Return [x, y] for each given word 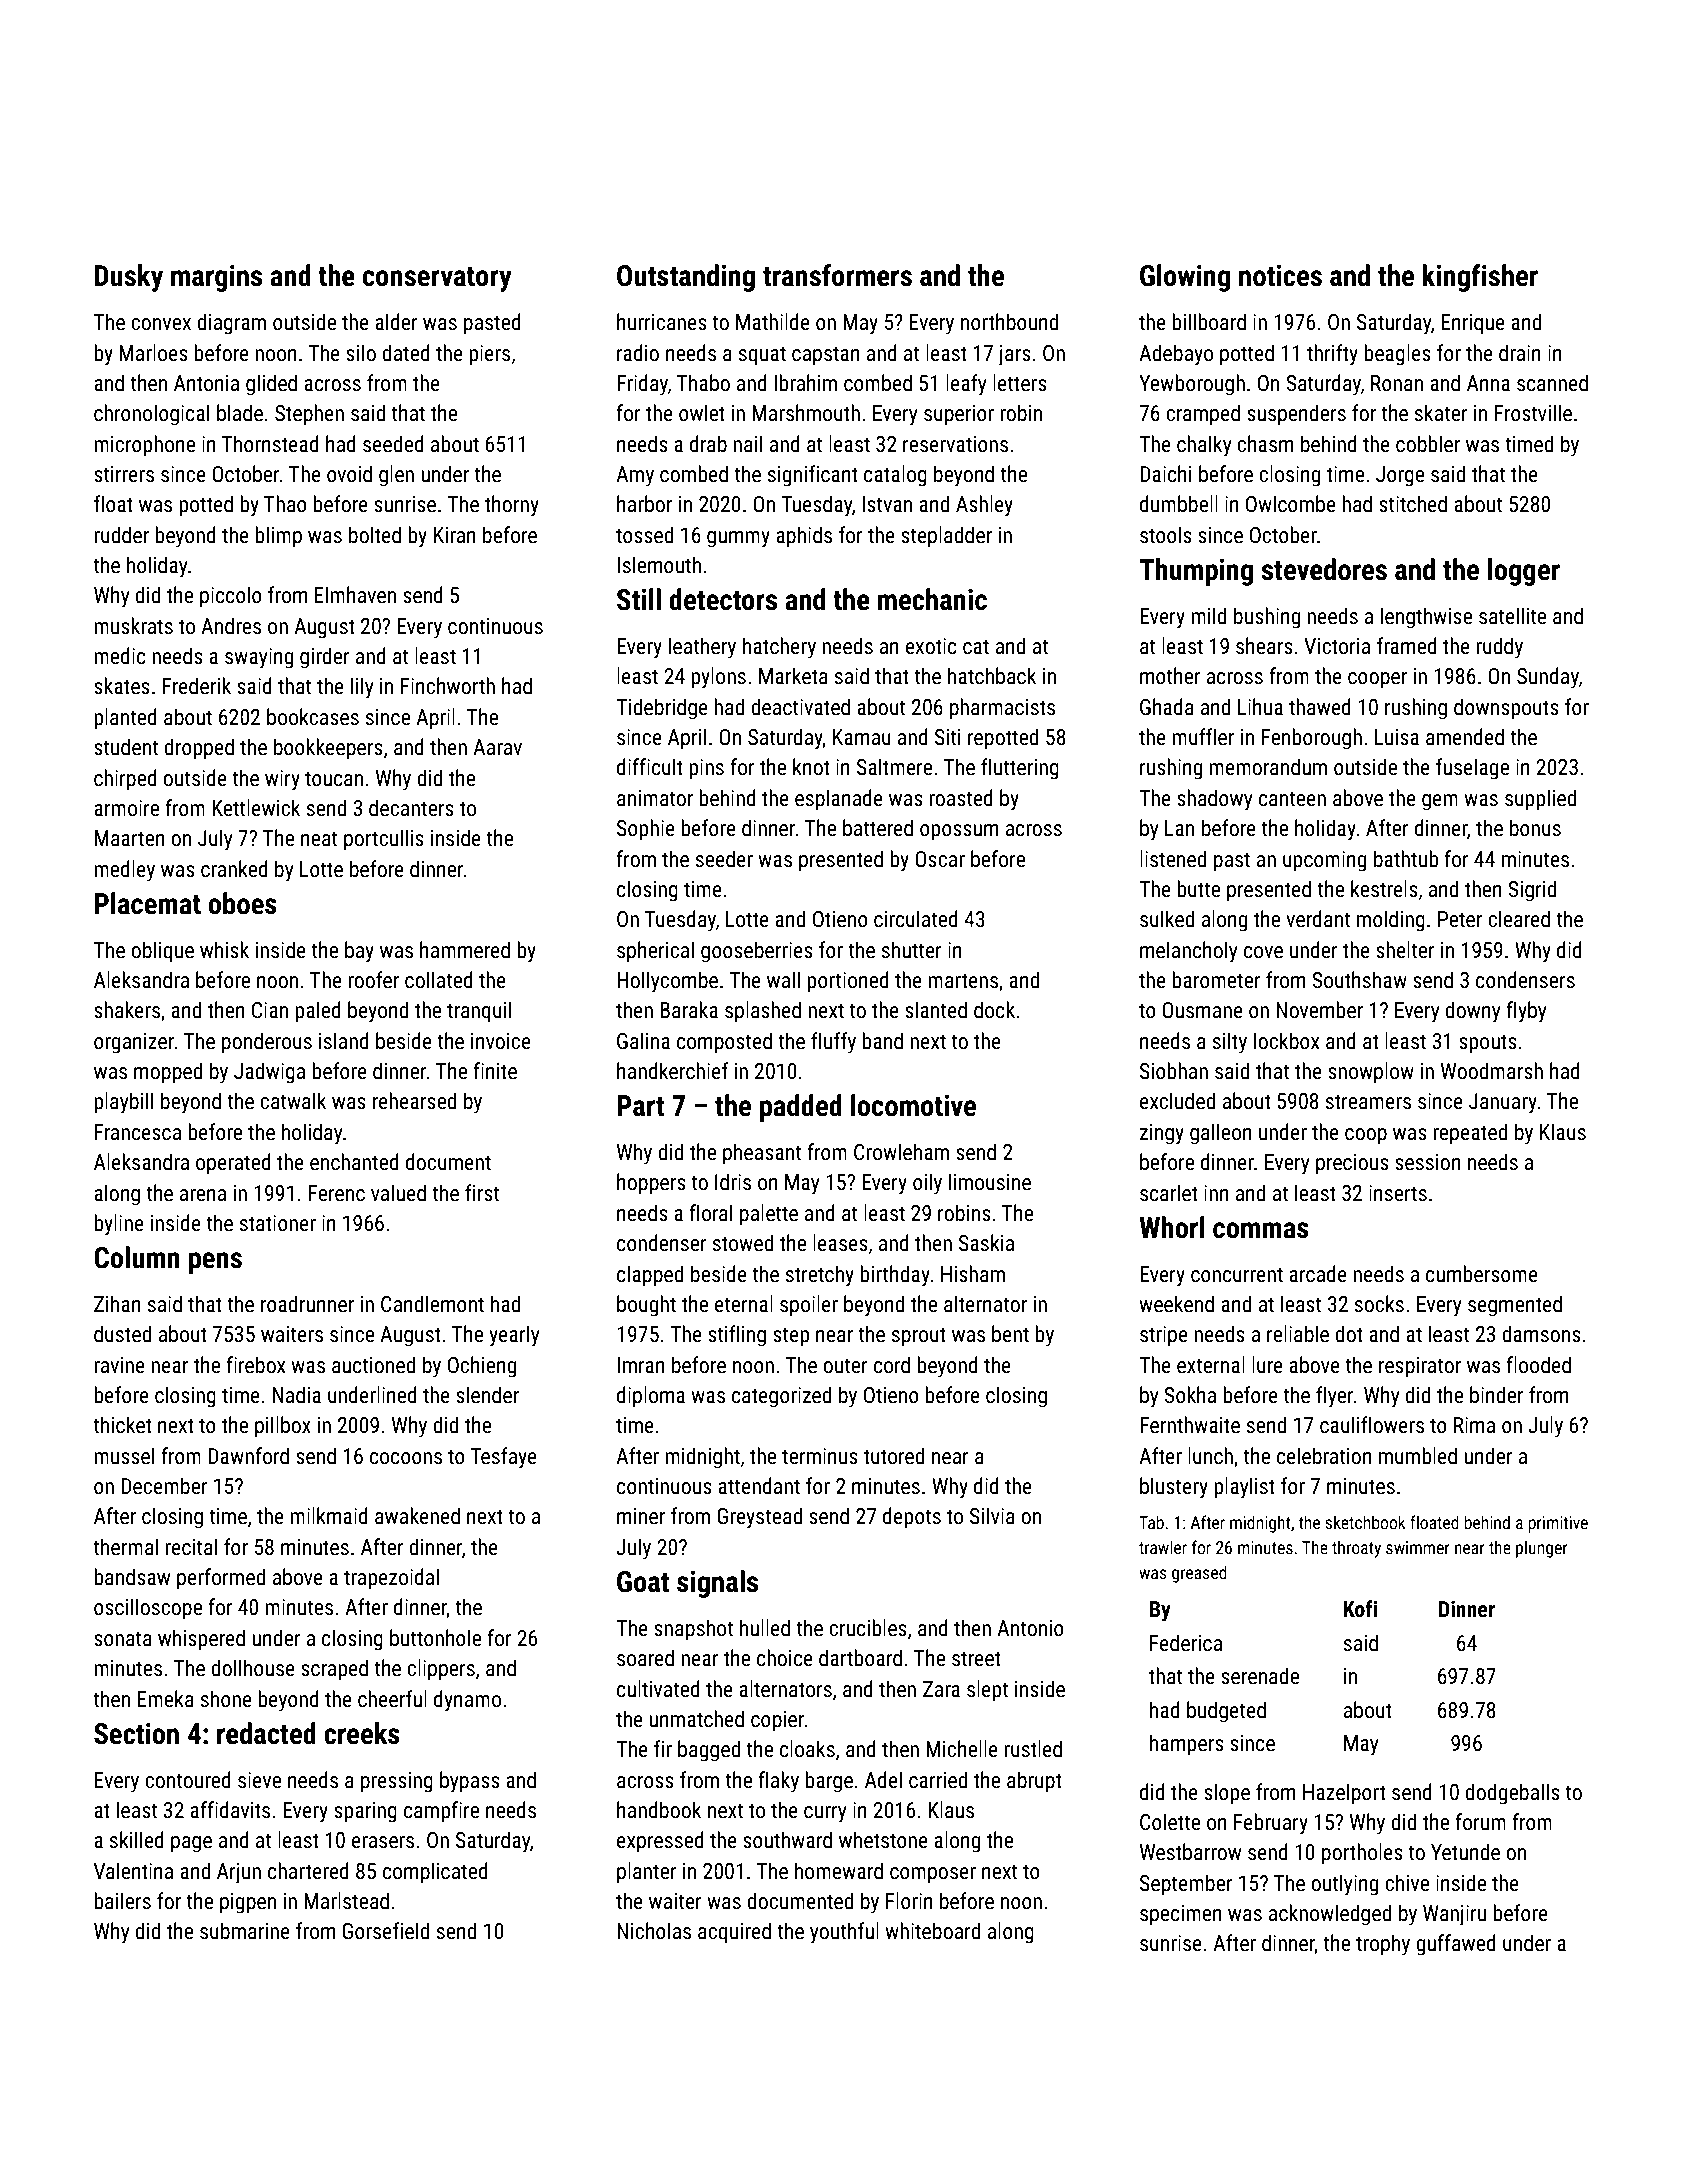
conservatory [437, 279]
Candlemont [432, 1304]
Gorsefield [385, 1931]
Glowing [1185, 278]
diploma [651, 1397]
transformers [837, 275]
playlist [1244, 1488]
